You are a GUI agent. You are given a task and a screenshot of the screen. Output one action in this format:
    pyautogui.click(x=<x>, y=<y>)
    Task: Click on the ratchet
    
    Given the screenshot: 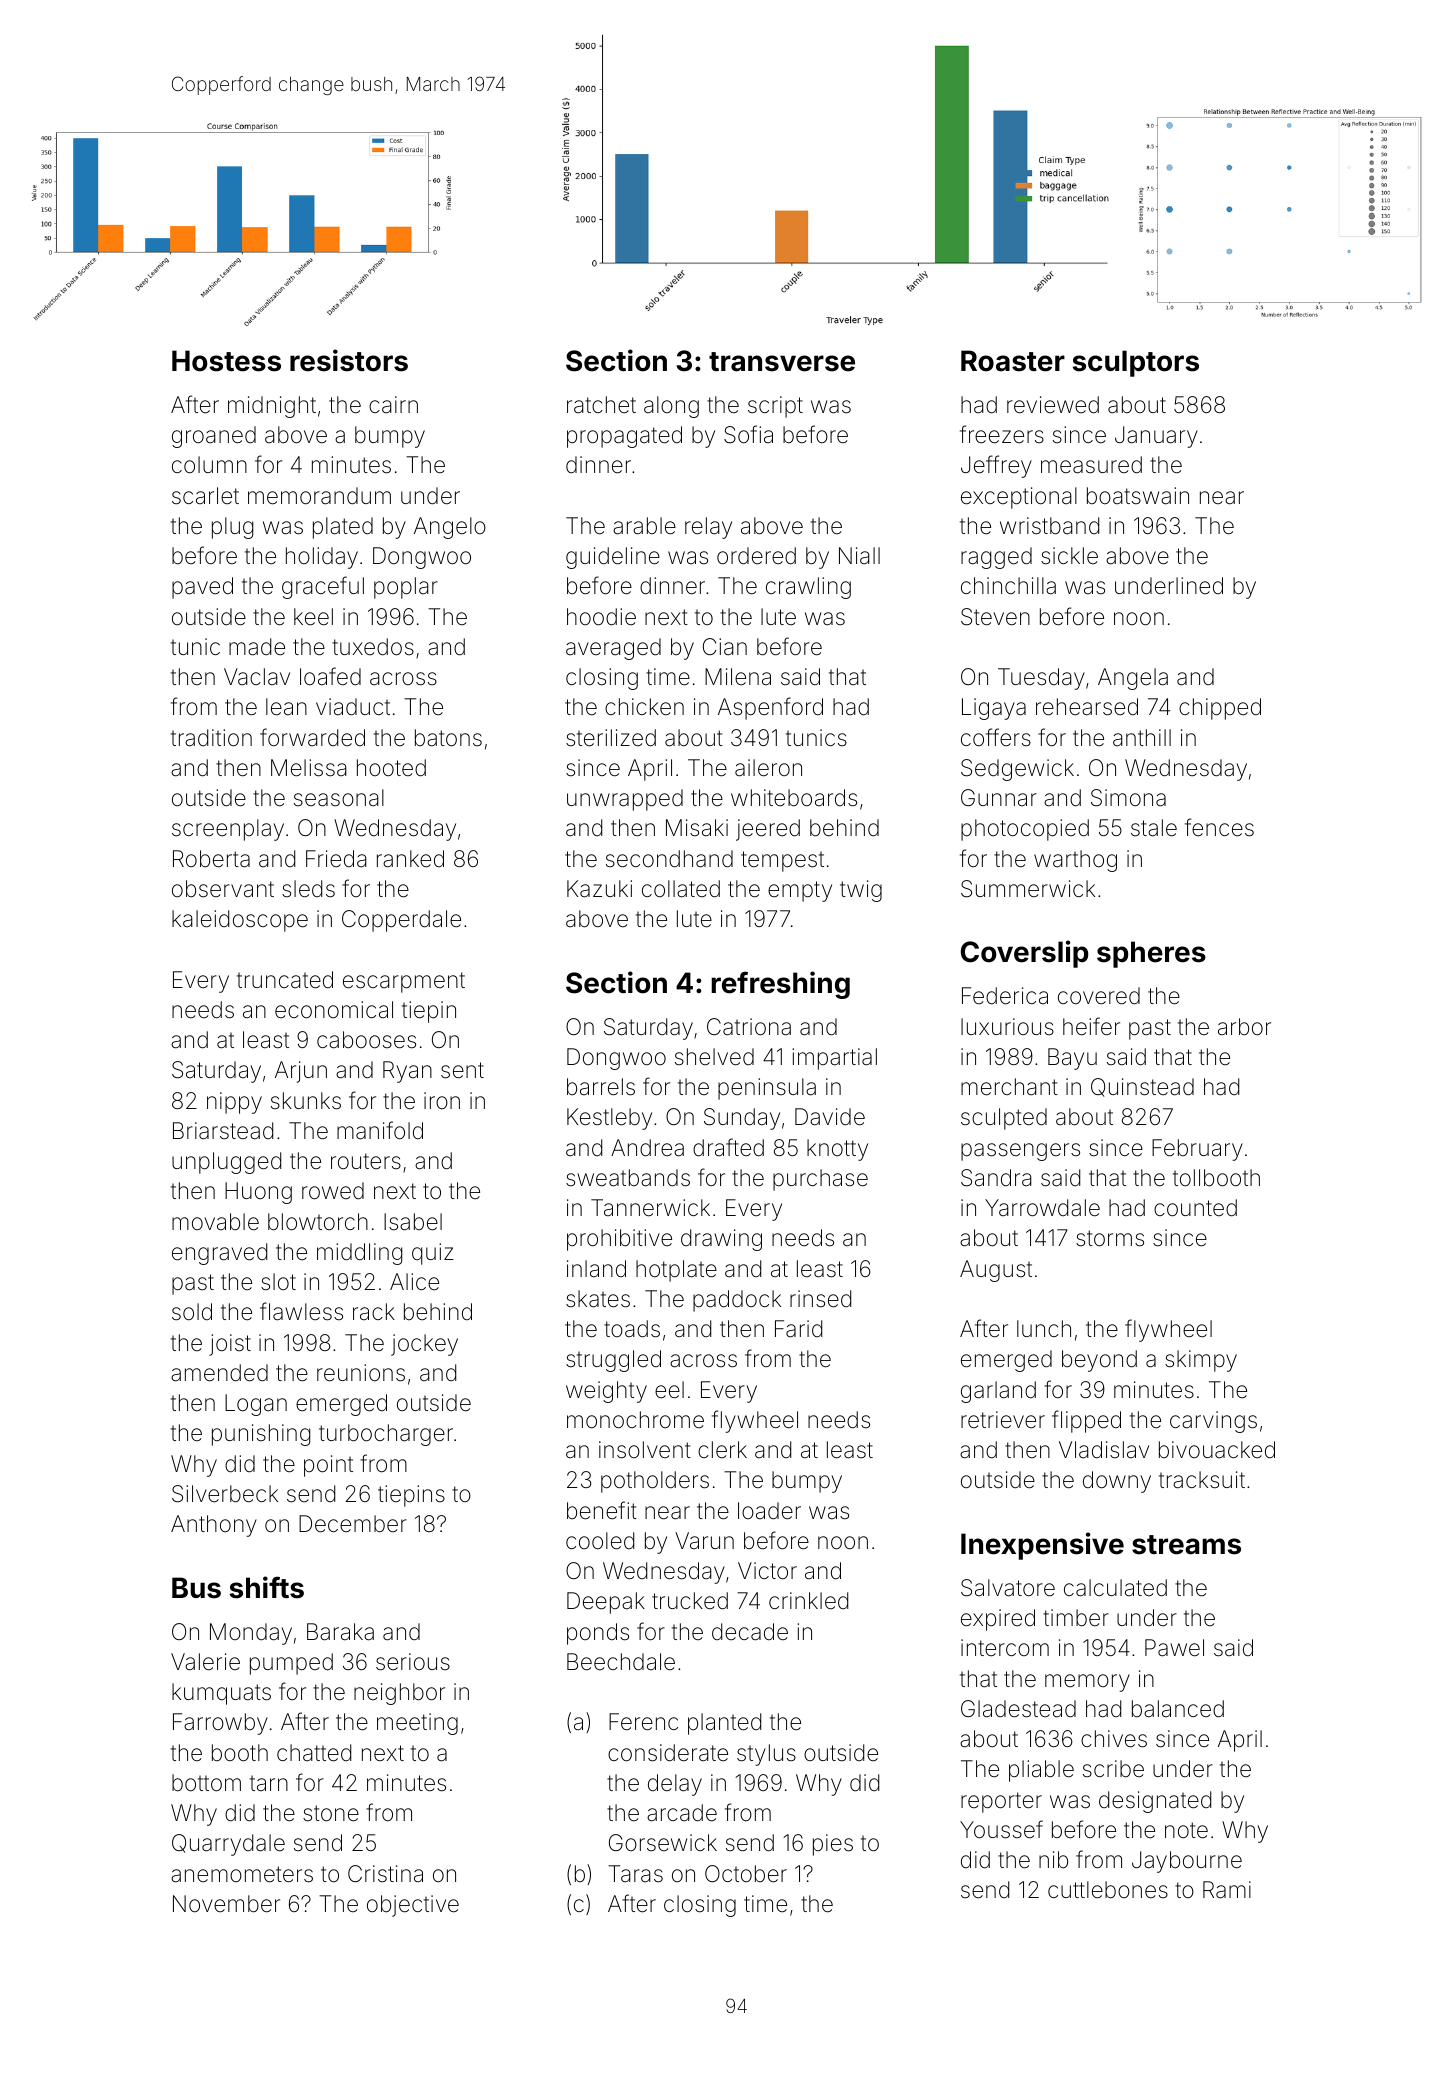 What is the action you would take?
    pyautogui.click(x=601, y=405)
